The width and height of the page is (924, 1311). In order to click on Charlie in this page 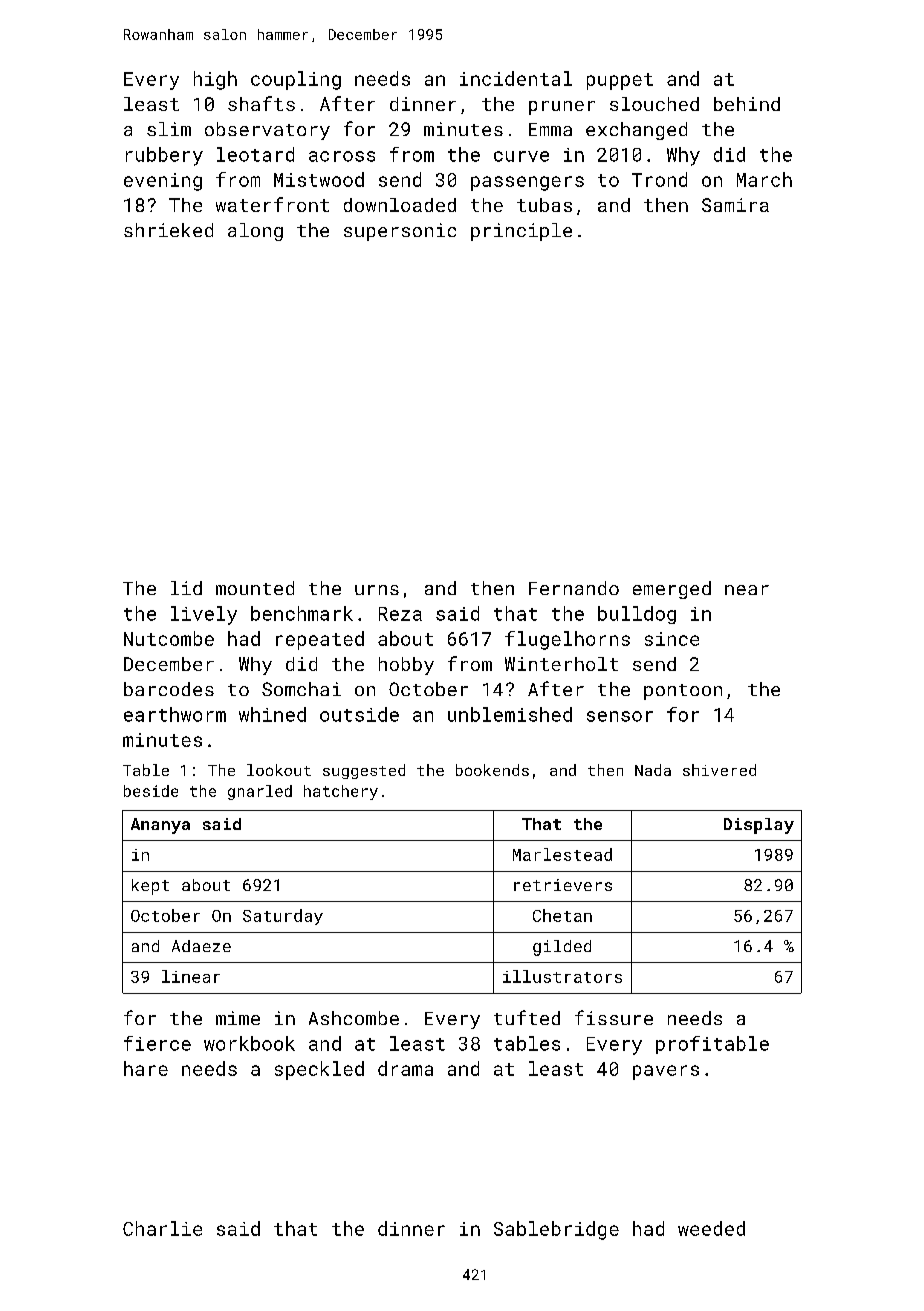, I will do `click(162, 1228)`.
